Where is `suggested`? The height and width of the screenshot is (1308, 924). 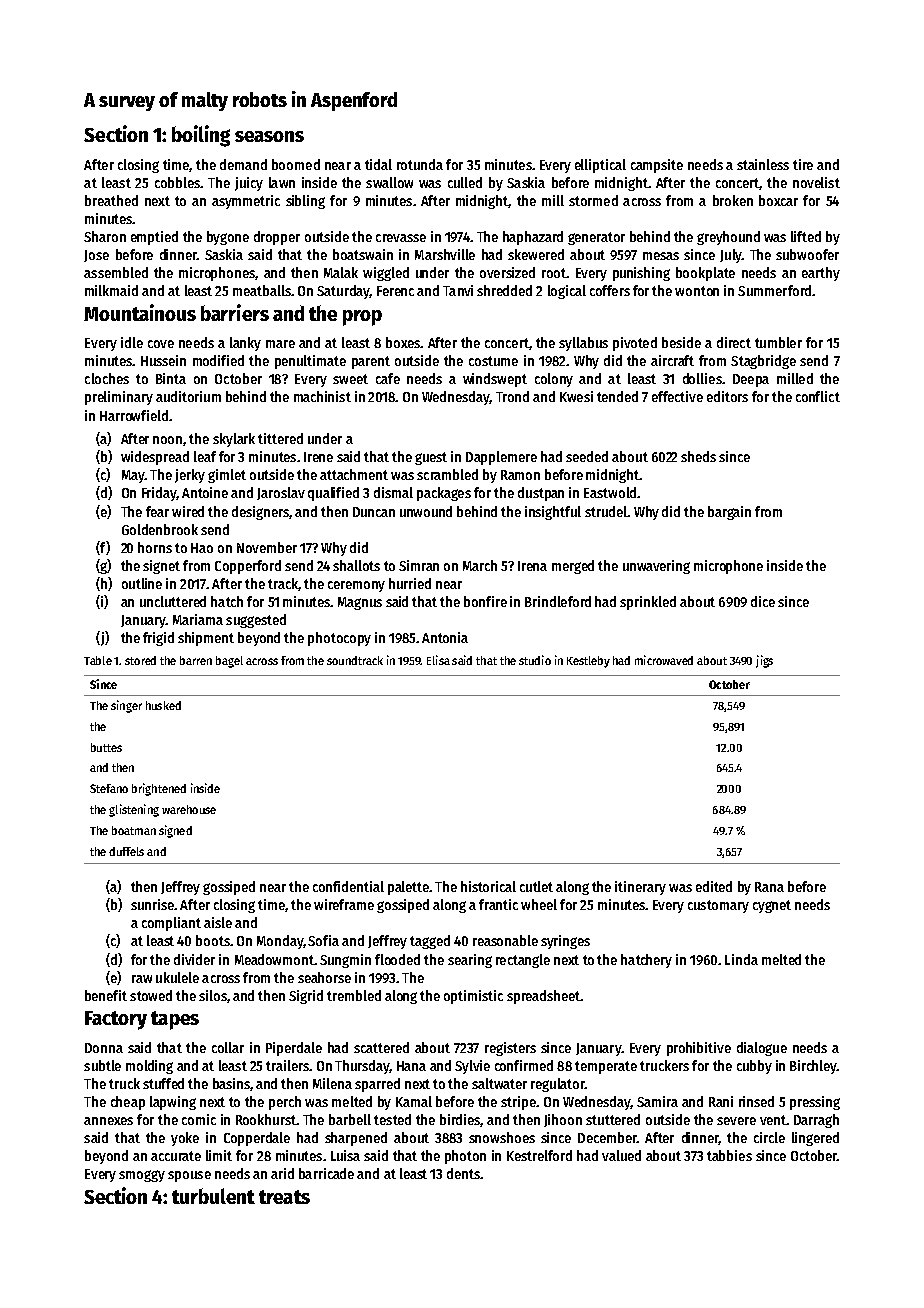
suggested is located at coordinates (256, 621).
